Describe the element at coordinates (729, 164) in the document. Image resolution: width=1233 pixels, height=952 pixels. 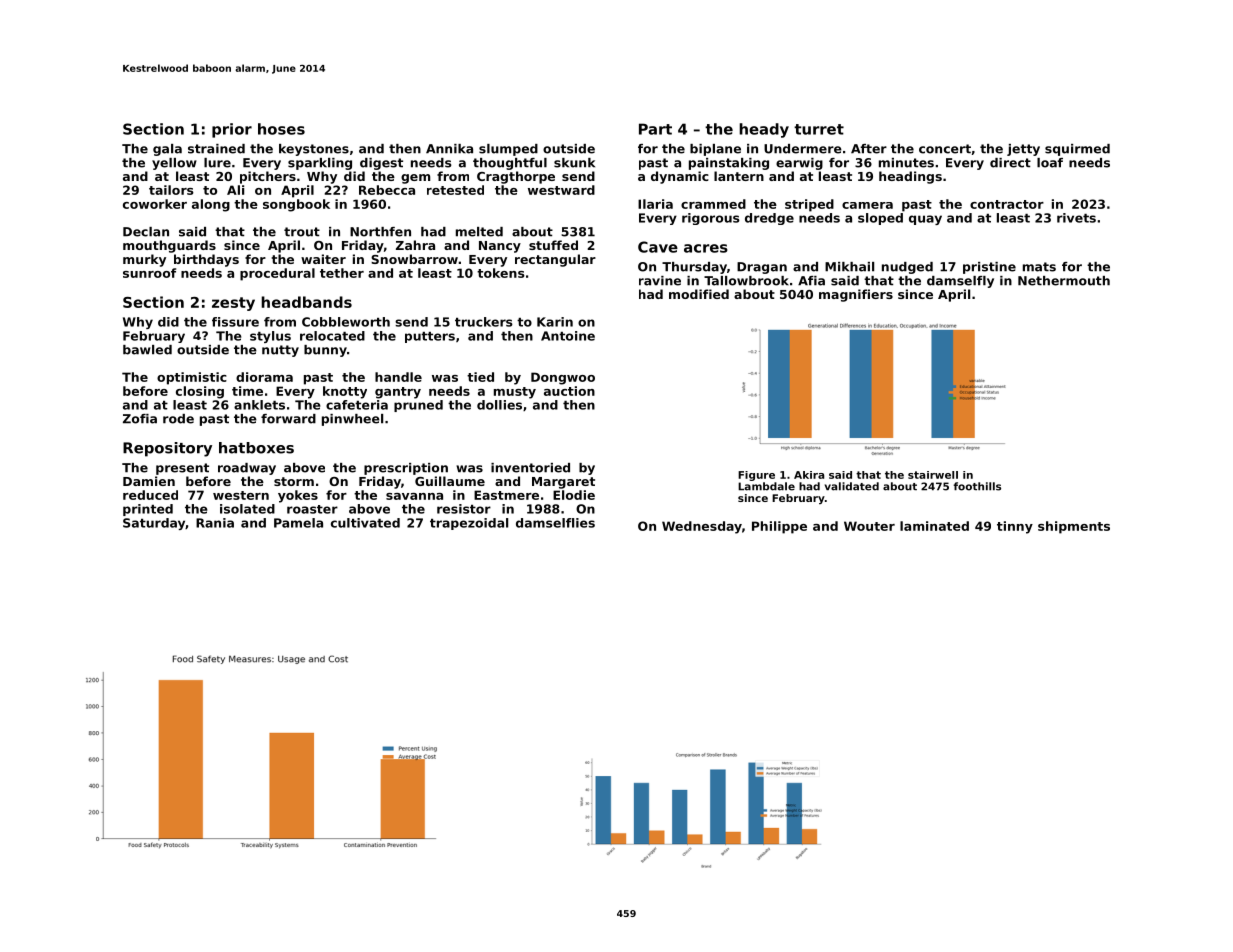
I see `painstaking` at that location.
